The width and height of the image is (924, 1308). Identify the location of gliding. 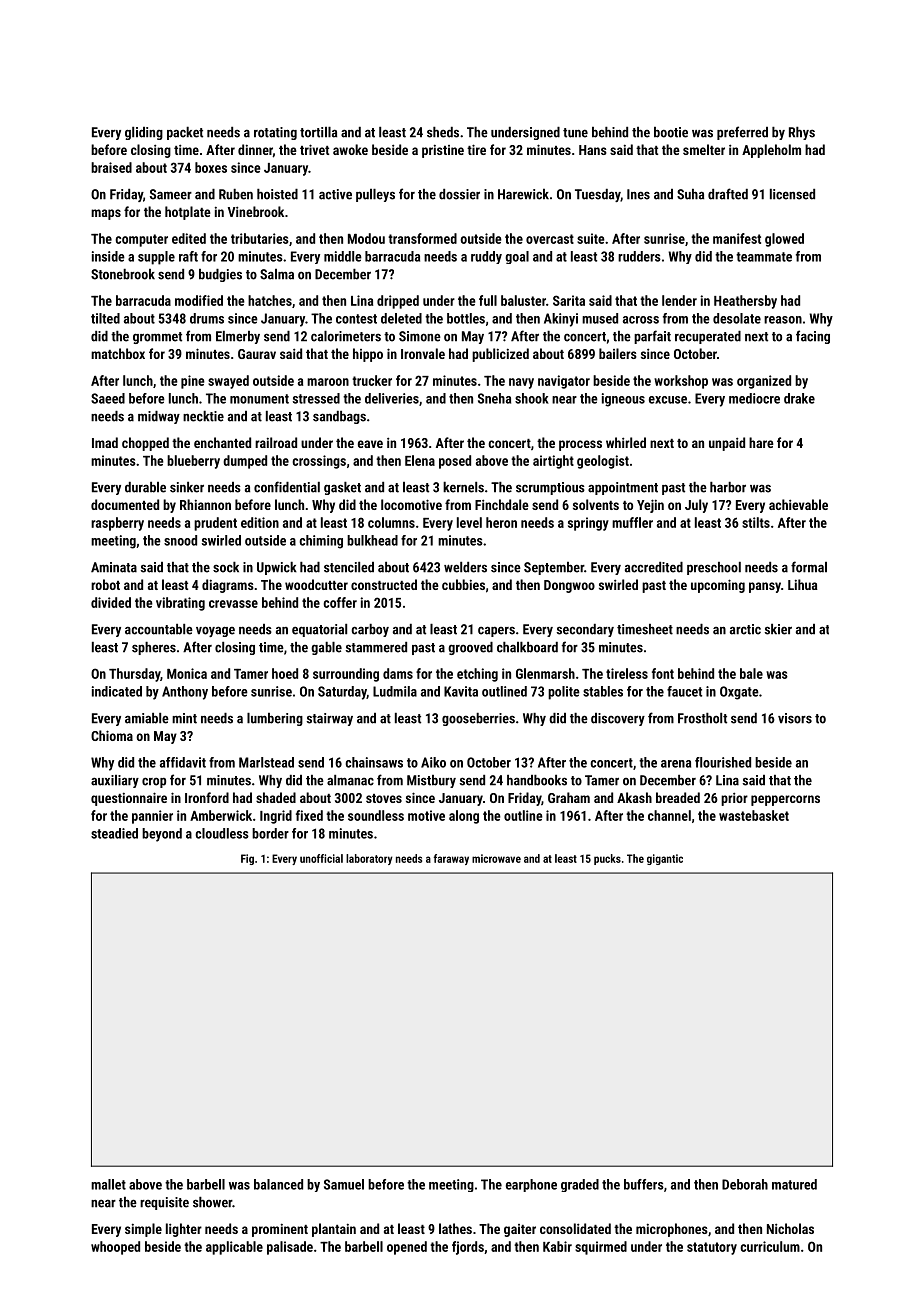
(144, 133).
